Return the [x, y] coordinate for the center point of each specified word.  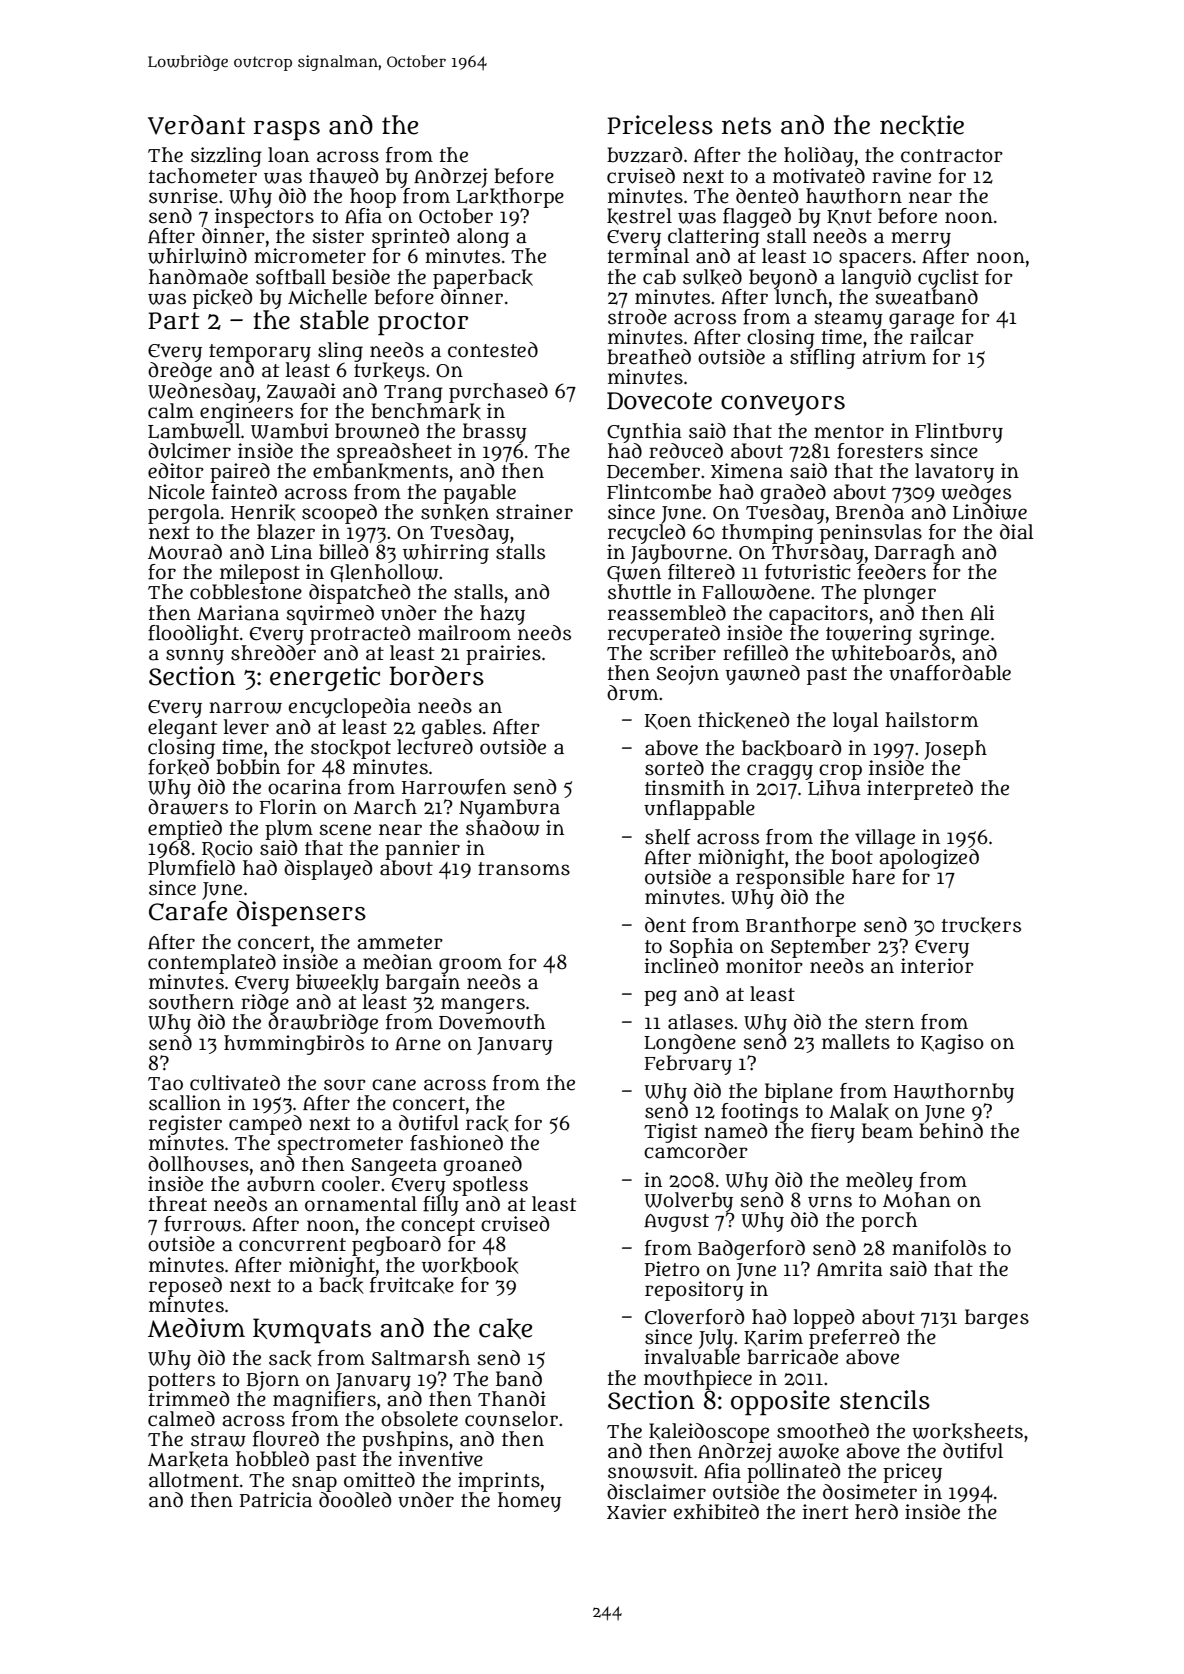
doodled [355, 1499]
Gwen [634, 574]
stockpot [351, 749]
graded [793, 493]
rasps [287, 131]
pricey [912, 1473]
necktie [922, 125]
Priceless [660, 125]
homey [529, 1502]
